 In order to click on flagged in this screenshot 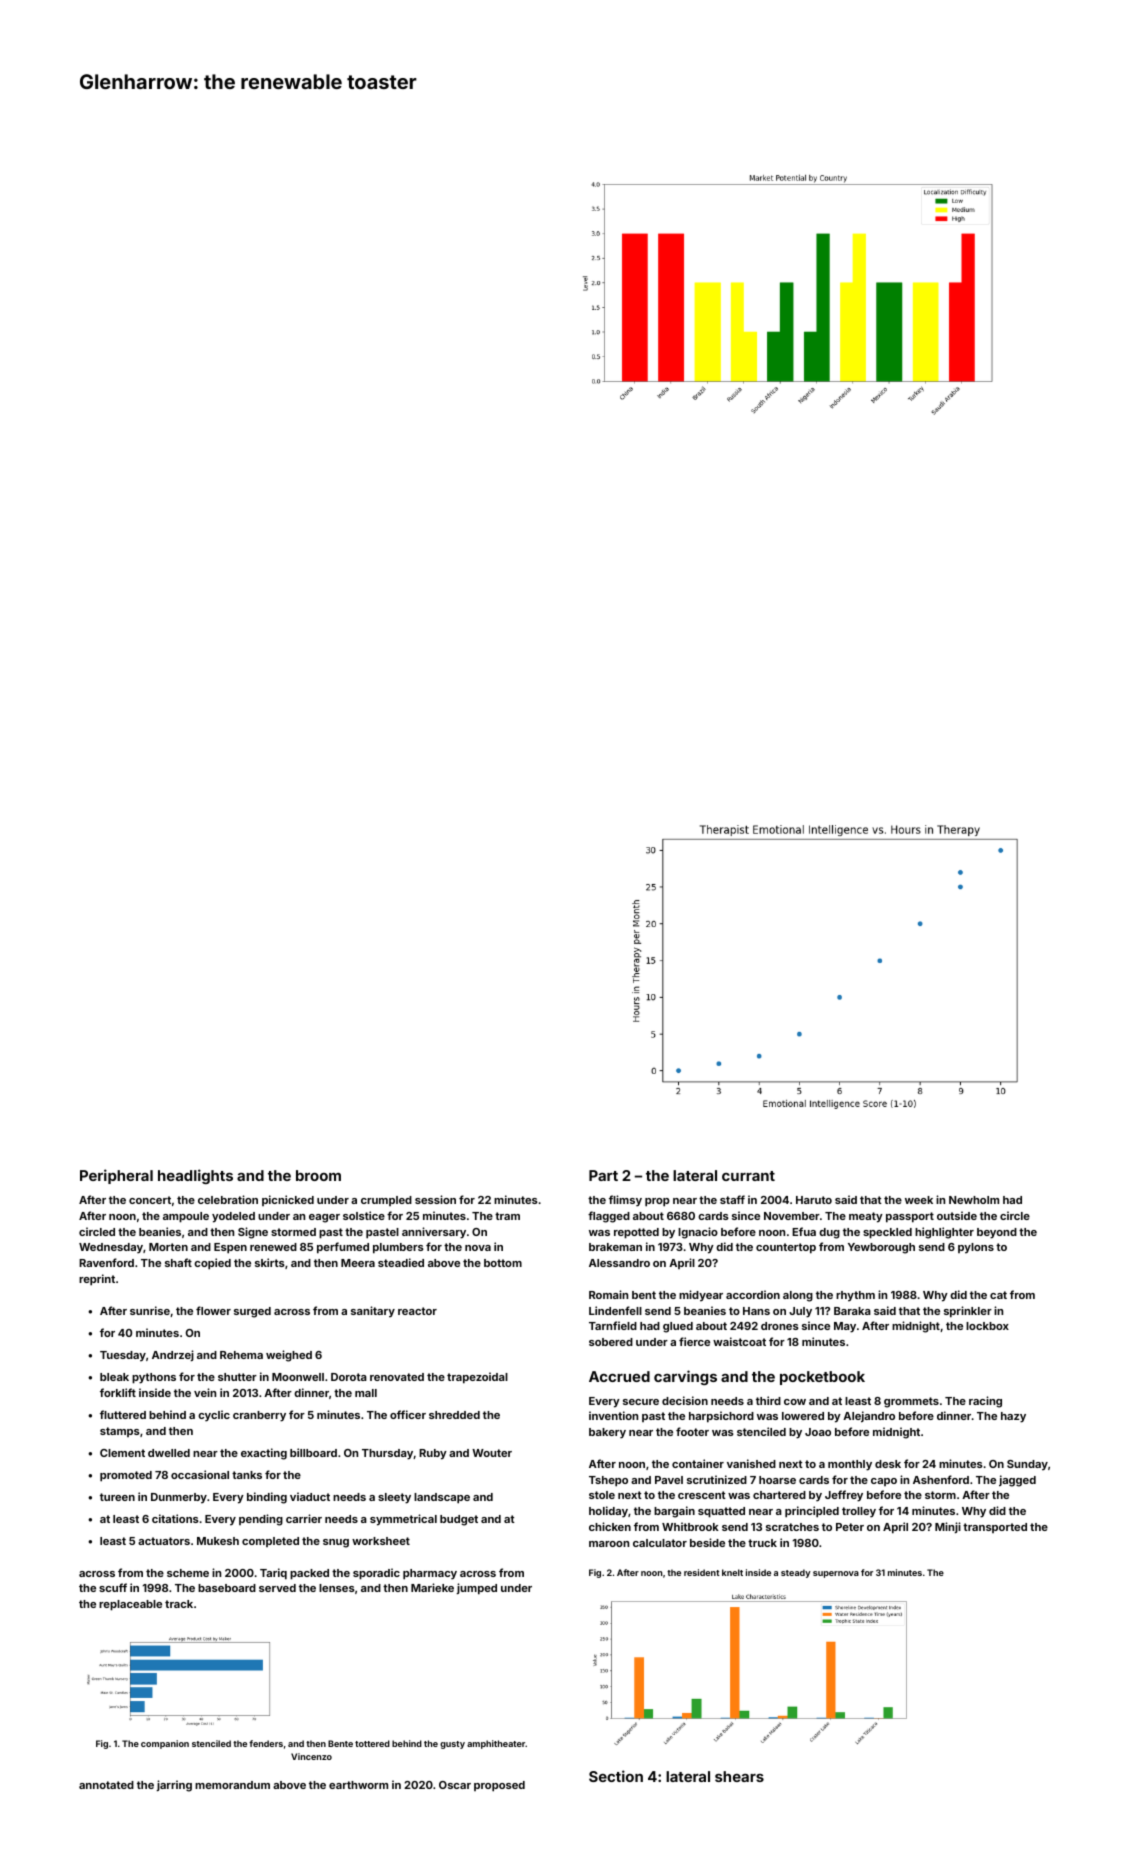, I will do `click(609, 1217)`.
